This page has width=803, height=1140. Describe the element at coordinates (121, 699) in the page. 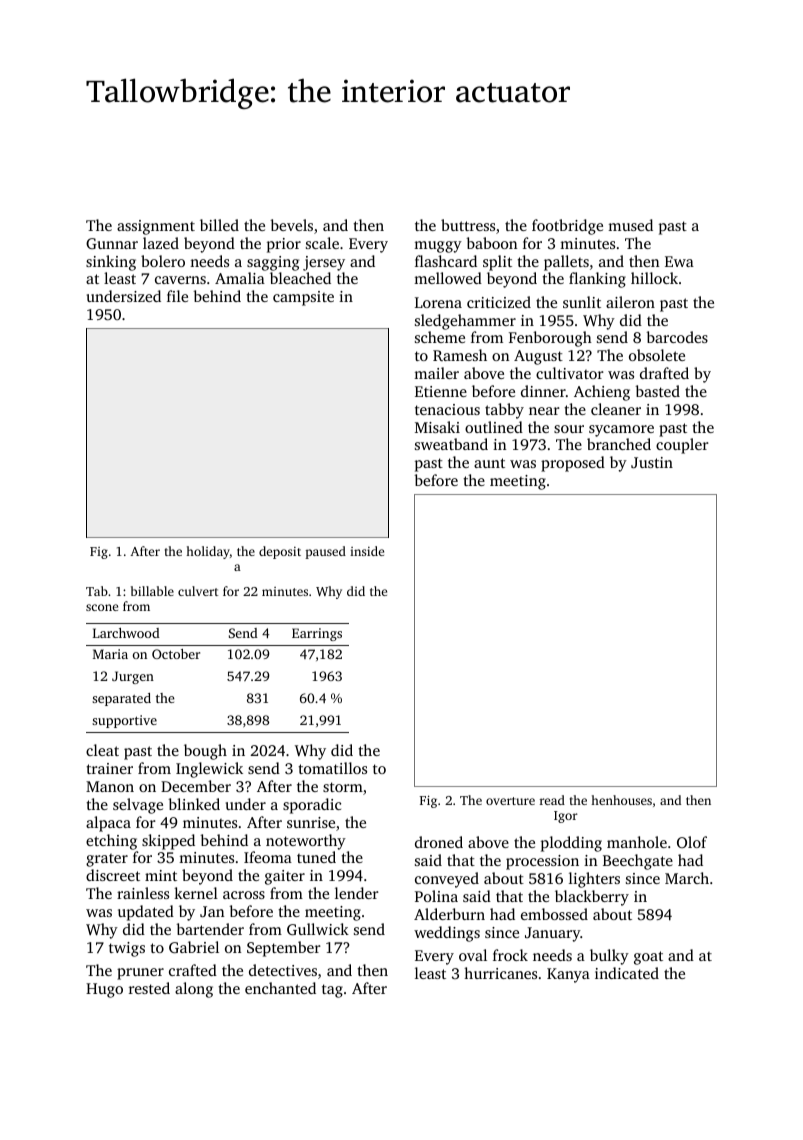

I see `separated` at that location.
